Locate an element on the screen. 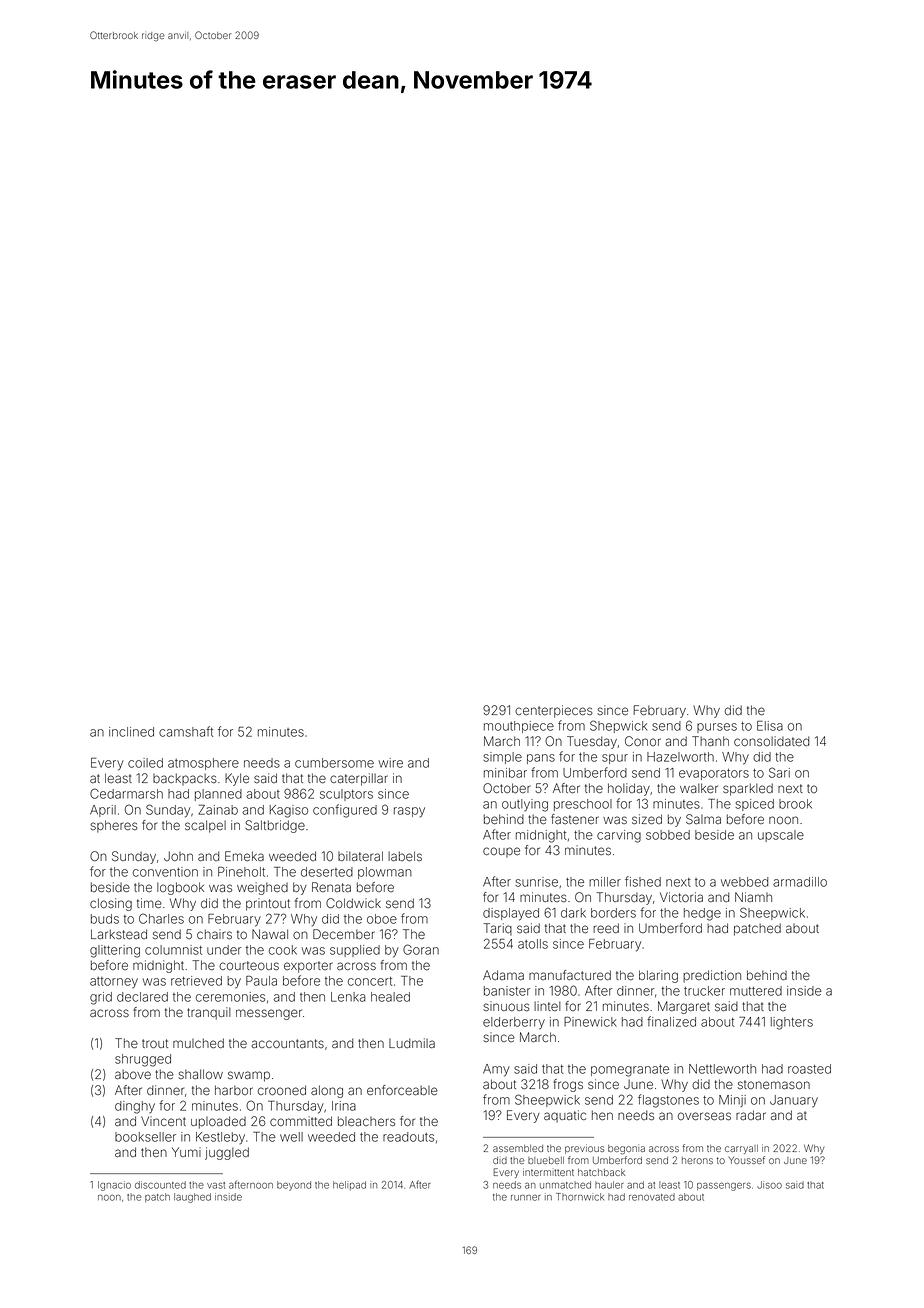  lighters is located at coordinates (792, 1023).
